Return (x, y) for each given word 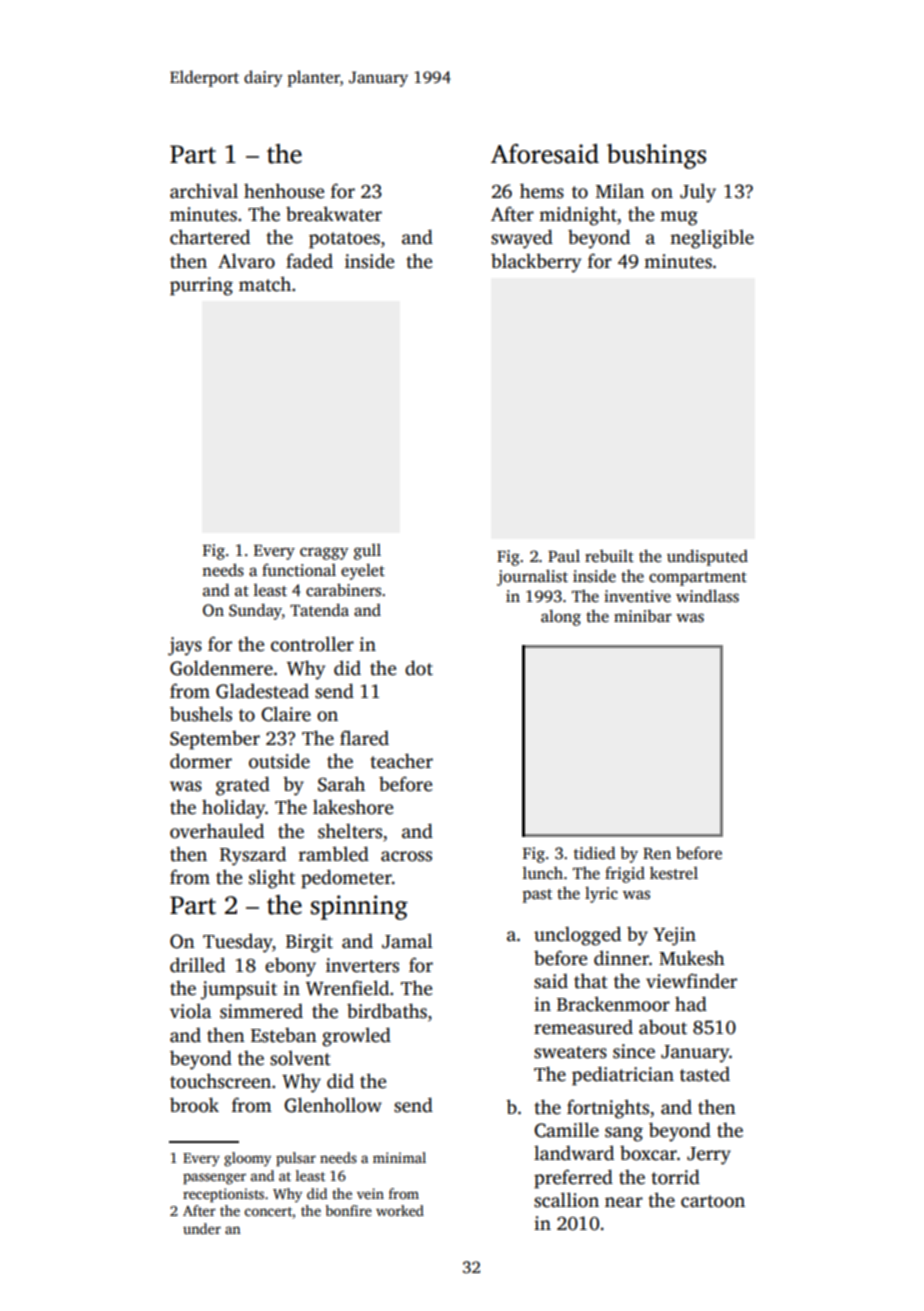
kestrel (674, 873)
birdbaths (387, 1011)
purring (201, 286)
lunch (543, 873)
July (698, 193)
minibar (643, 616)
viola (190, 1011)
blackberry (536, 263)
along (561, 617)
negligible (712, 239)
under (202, 1228)
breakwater (334, 214)
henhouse (284, 191)
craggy (324, 553)
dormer (201, 761)
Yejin (674, 936)
